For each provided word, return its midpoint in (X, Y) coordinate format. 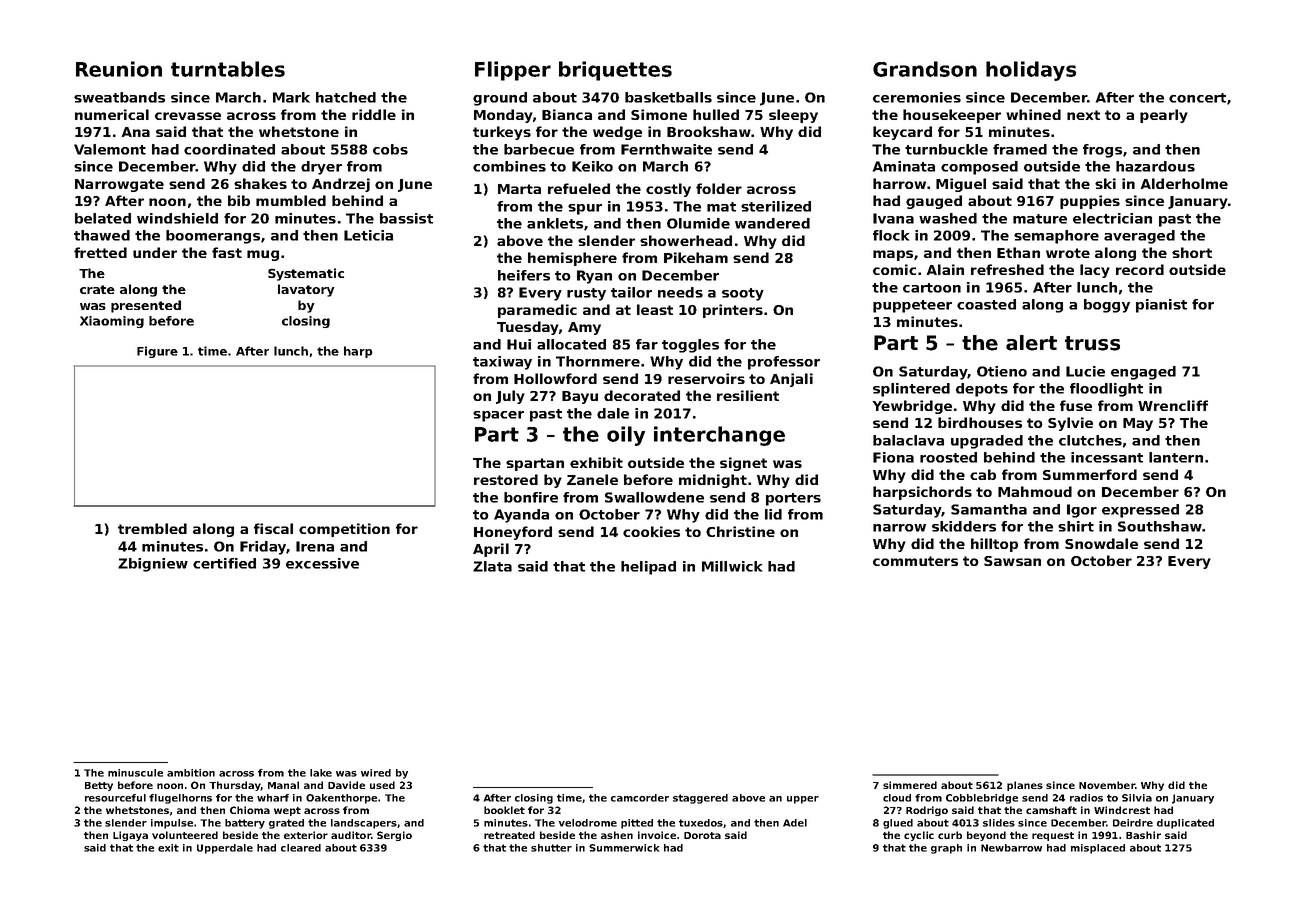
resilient (748, 395)
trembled (152, 528)
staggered (700, 799)
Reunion (119, 69)
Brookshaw (709, 131)
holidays (1031, 71)
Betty (99, 786)
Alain (945, 269)
